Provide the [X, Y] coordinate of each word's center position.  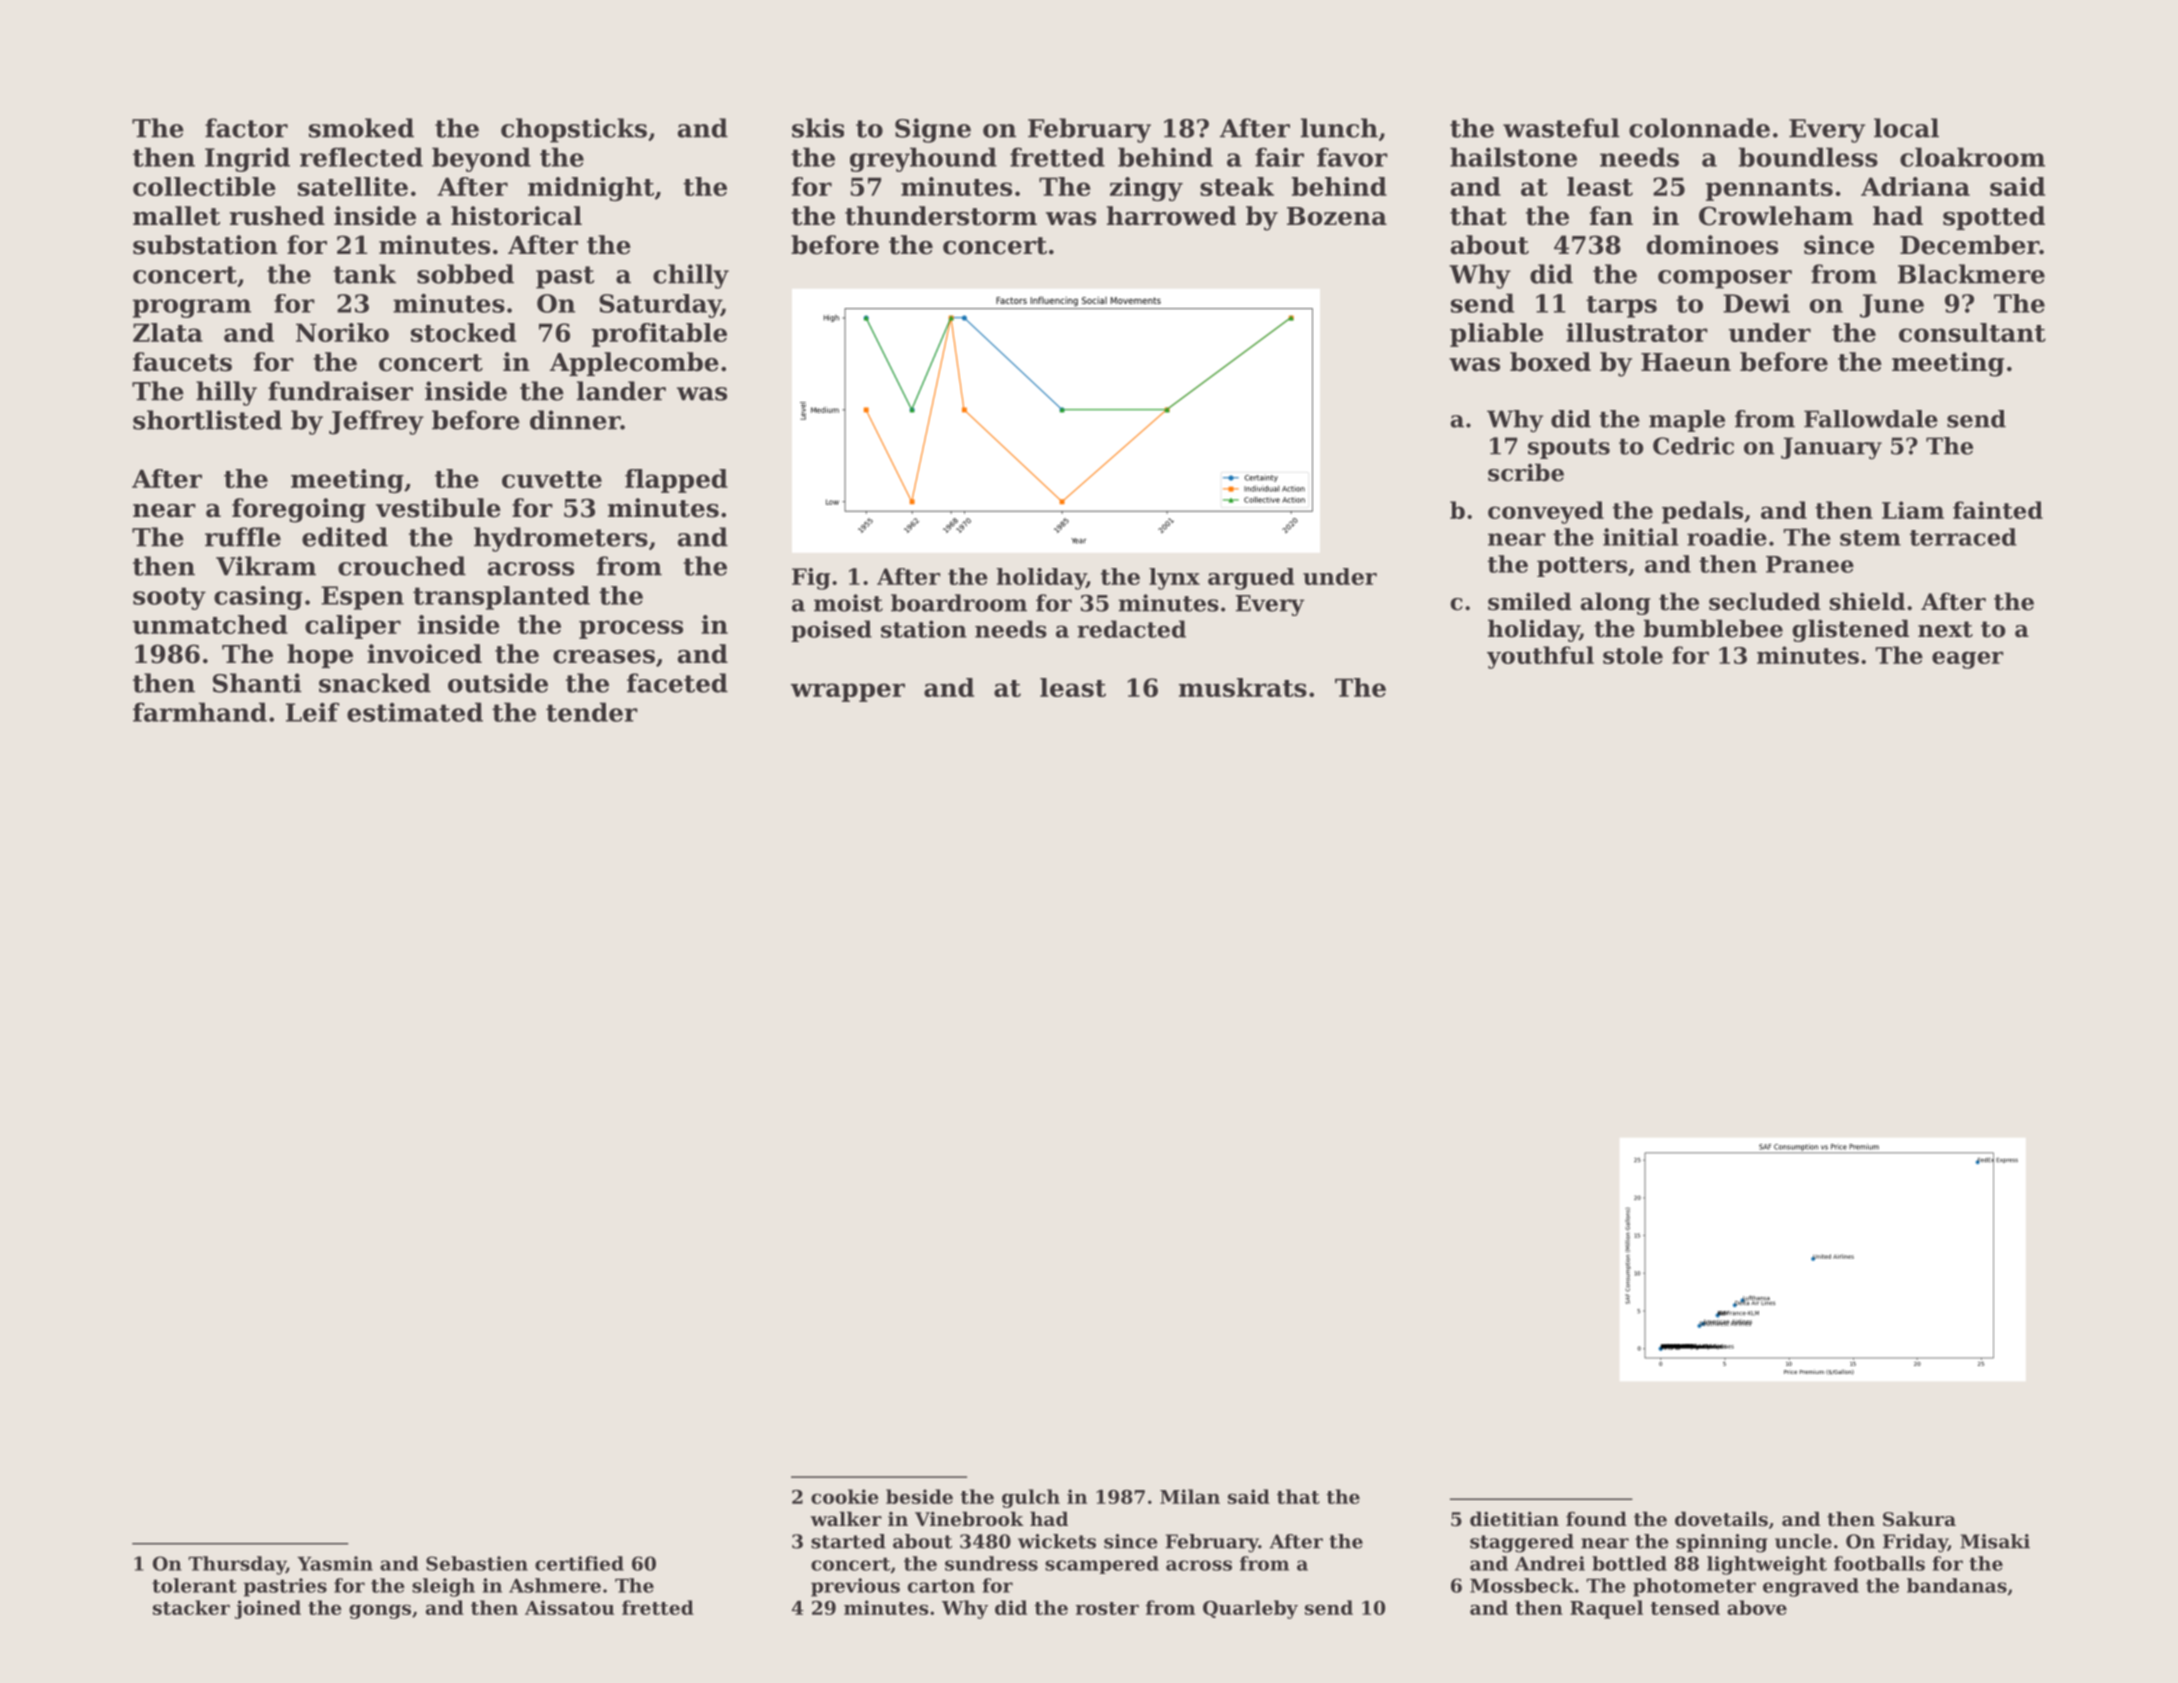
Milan [1190, 1496]
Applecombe [634, 364]
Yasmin [335, 1563]
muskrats [1243, 687]
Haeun [1686, 362]
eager [1967, 660]
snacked [375, 683]
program [192, 308]
